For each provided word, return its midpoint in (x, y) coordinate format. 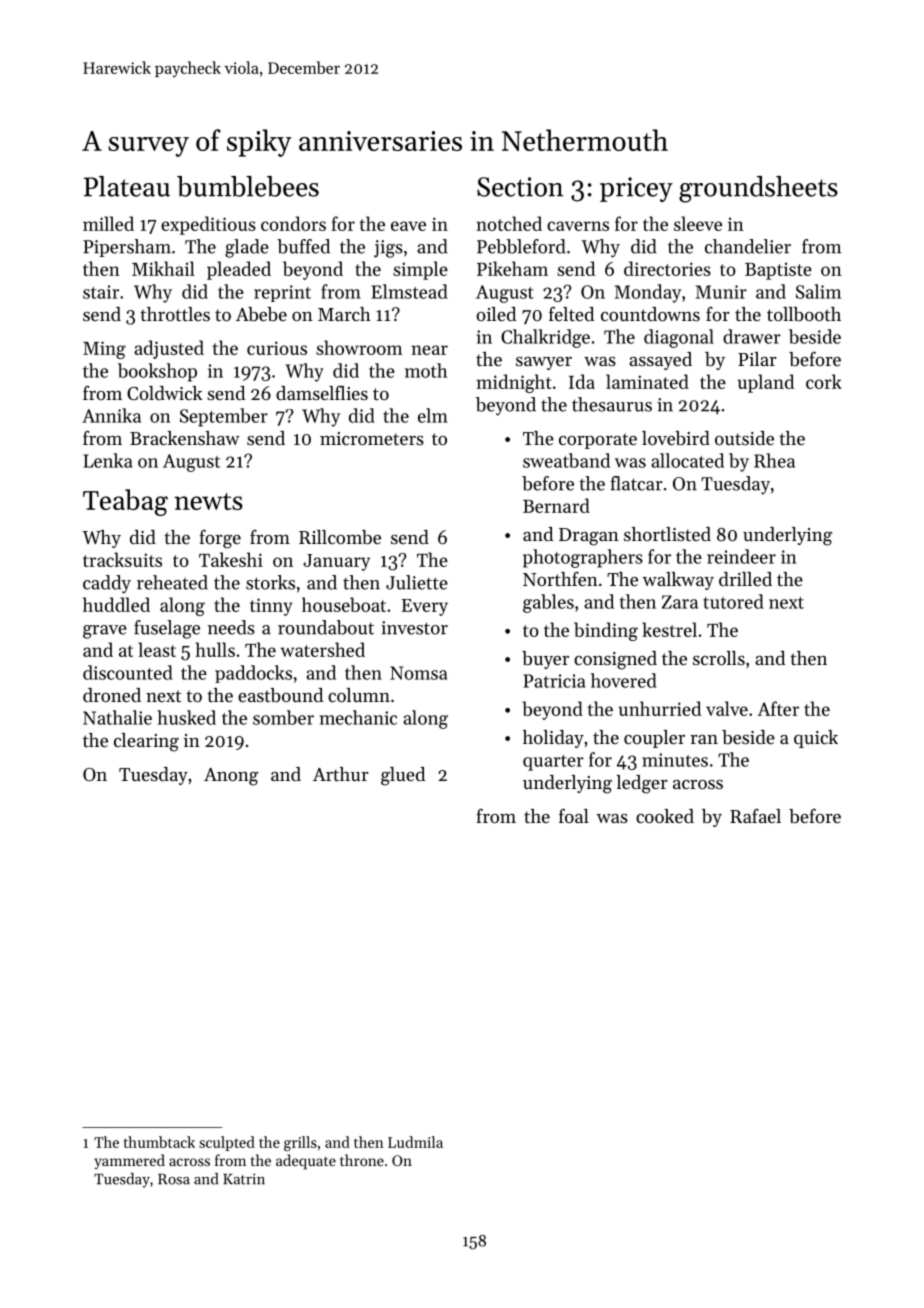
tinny (271, 607)
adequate (306, 1162)
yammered (129, 1161)
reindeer (741, 556)
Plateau (127, 186)
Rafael (755, 815)
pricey (636, 189)
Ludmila (415, 1142)
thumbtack (159, 1142)
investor (414, 628)
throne (362, 1160)
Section (520, 187)
